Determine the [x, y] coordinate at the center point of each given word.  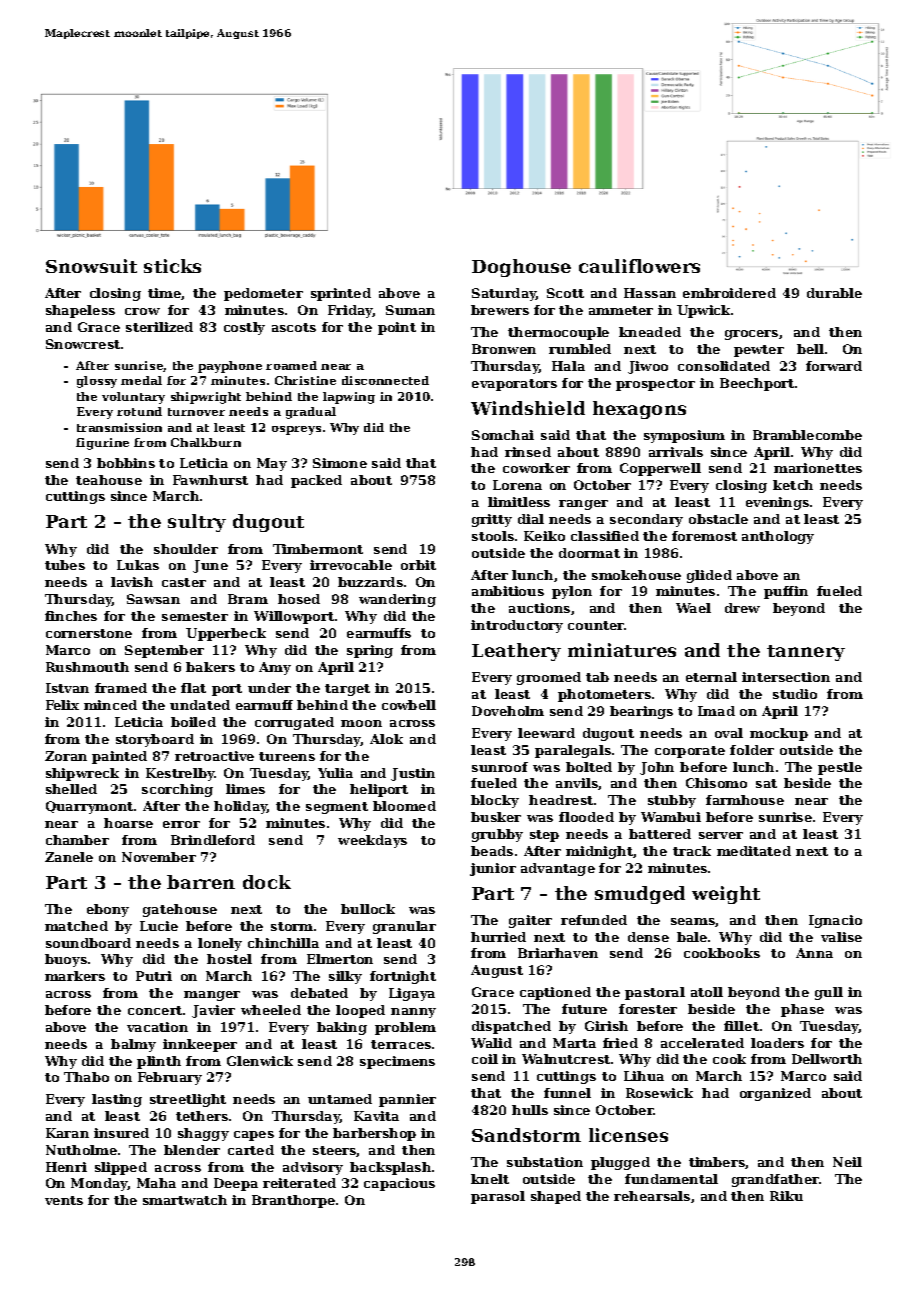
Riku [786, 1196]
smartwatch [185, 1200]
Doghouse [521, 268]
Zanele [69, 857]
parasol [498, 1197]
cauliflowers [639, 266]
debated [319, 993]
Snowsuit [91, 266]
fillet [741, 1026]
